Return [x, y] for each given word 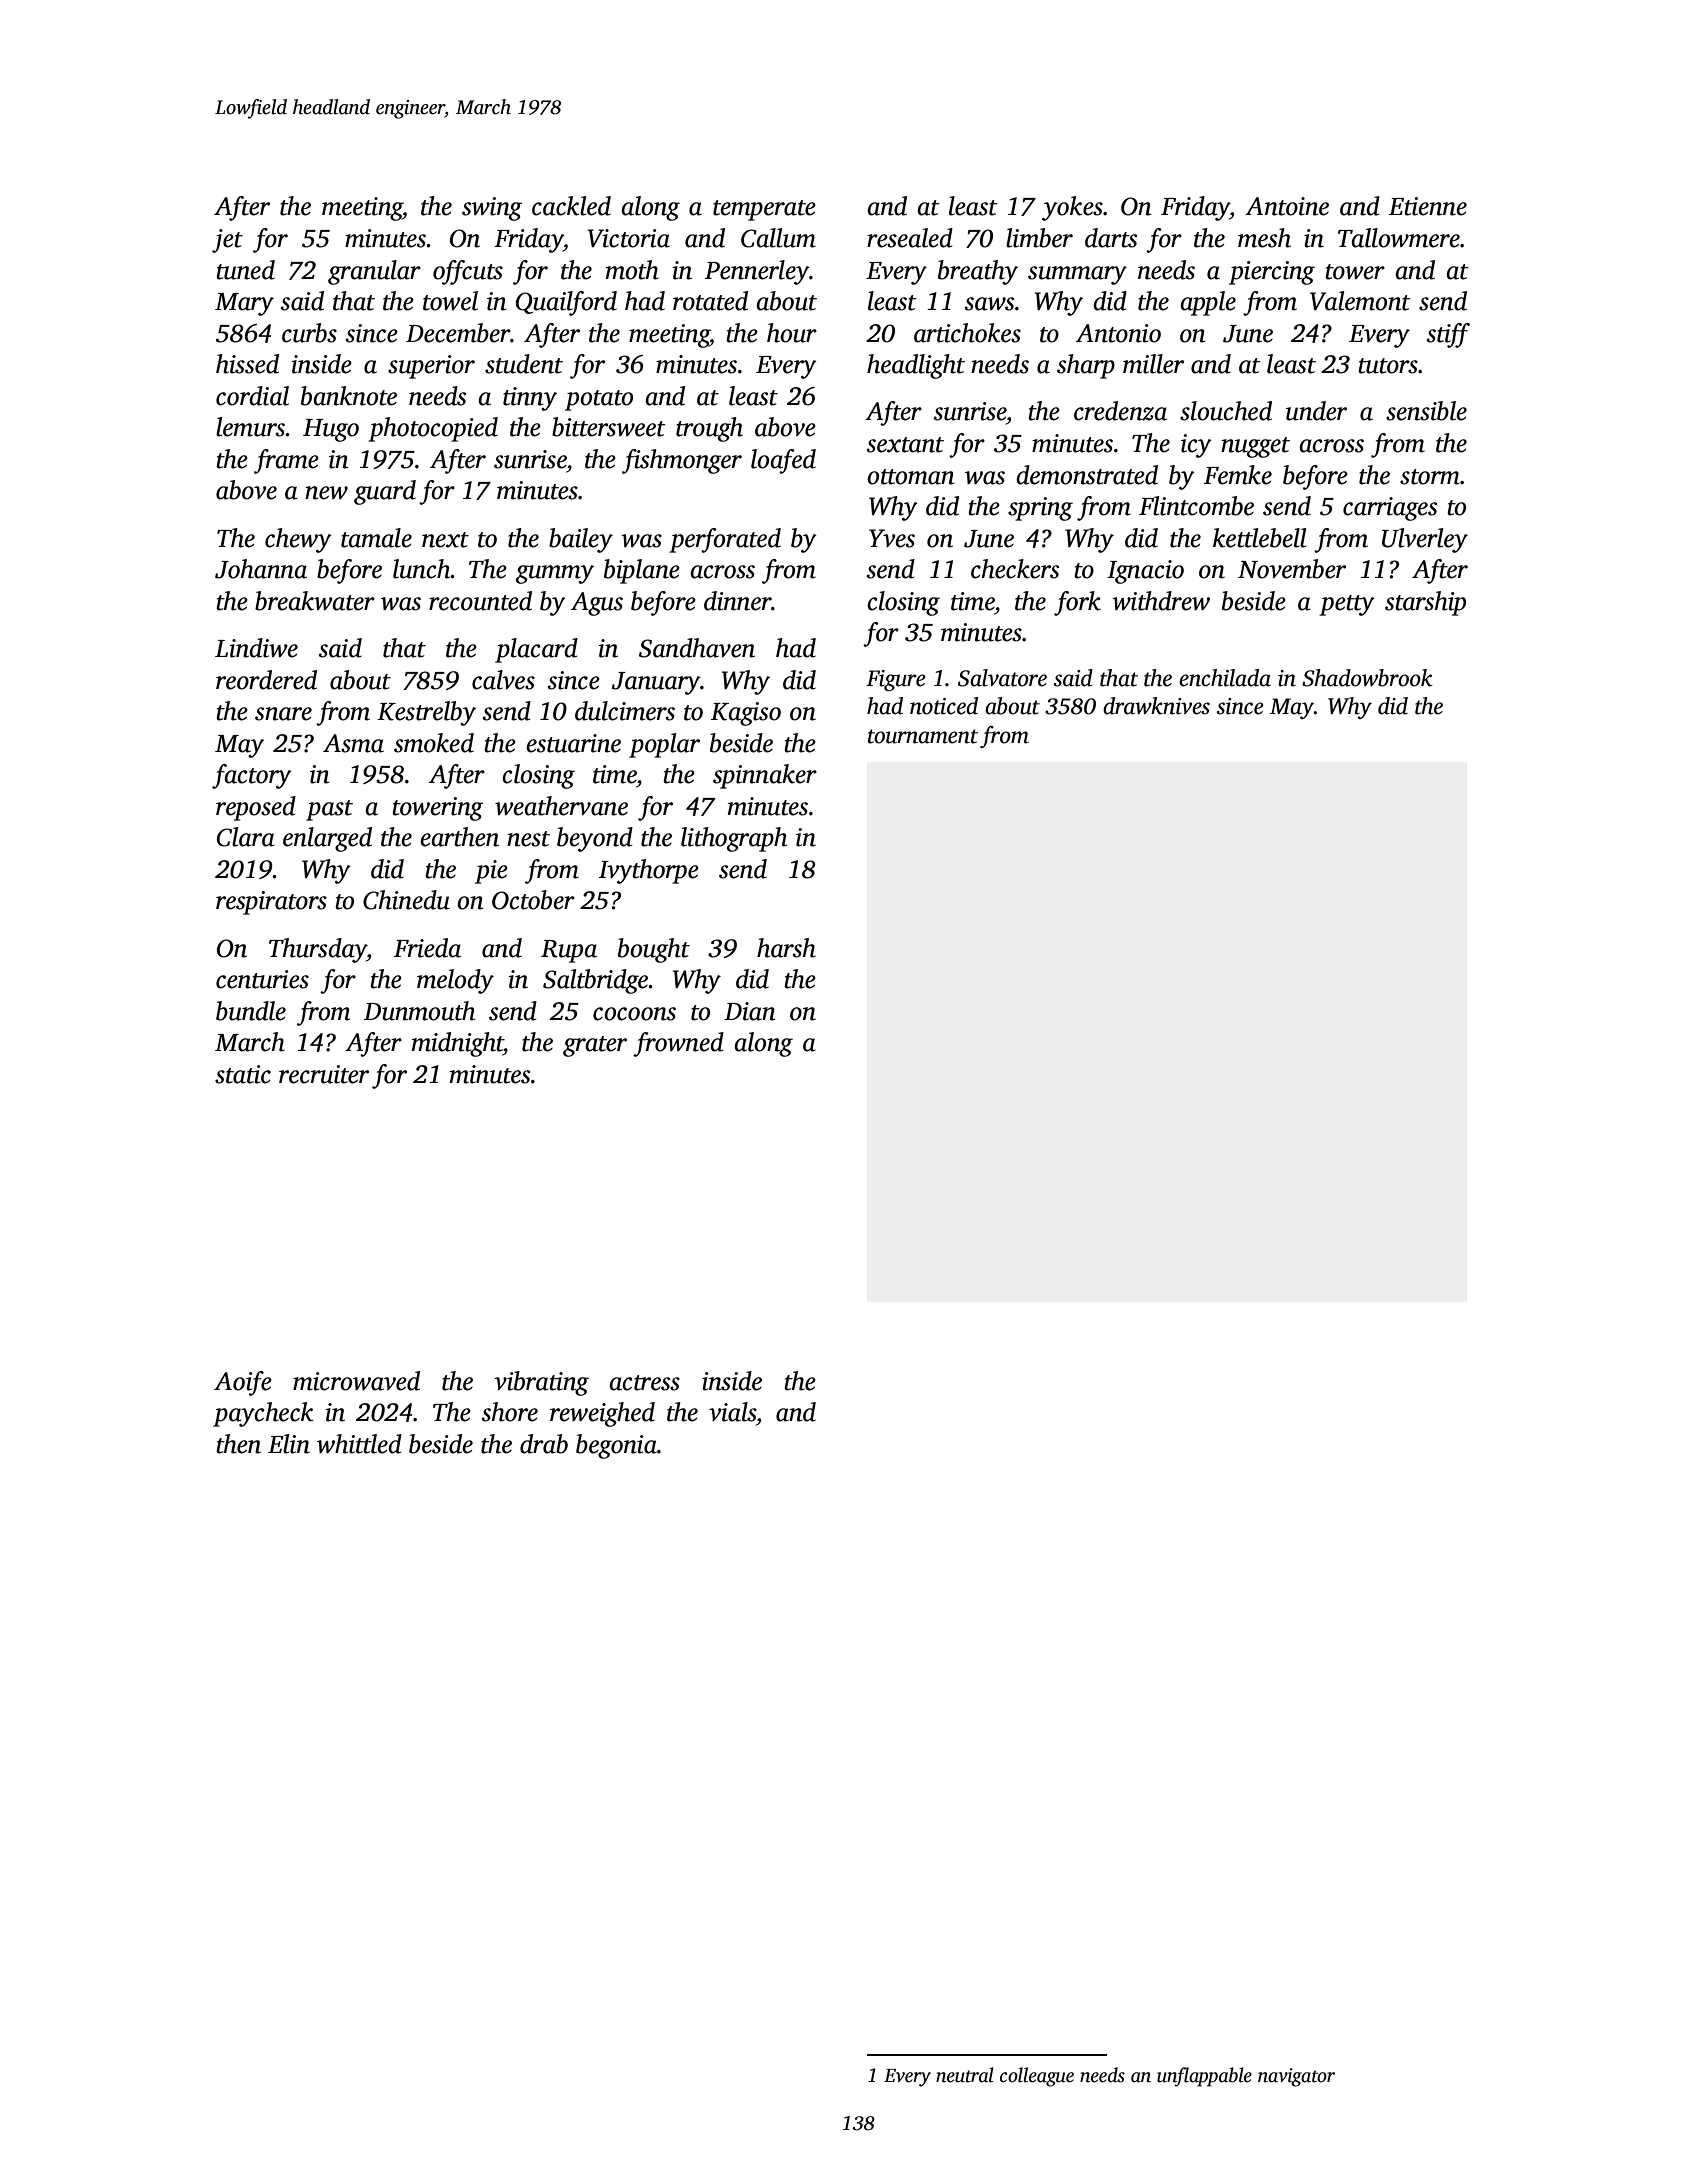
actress [644, 1383]
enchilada [1225, 678]
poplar [664, 745]
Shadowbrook [1367, 678]
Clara [246, 837]
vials [732, 1412]
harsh [786, 948]
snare [283, 714]
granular [374, 272]
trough [709, 429]
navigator [1296, 2077]
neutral [965, 2075]
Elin [289, 1444]
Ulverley [1425, 540]
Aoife [243, 1383]
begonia [616, 1446]
